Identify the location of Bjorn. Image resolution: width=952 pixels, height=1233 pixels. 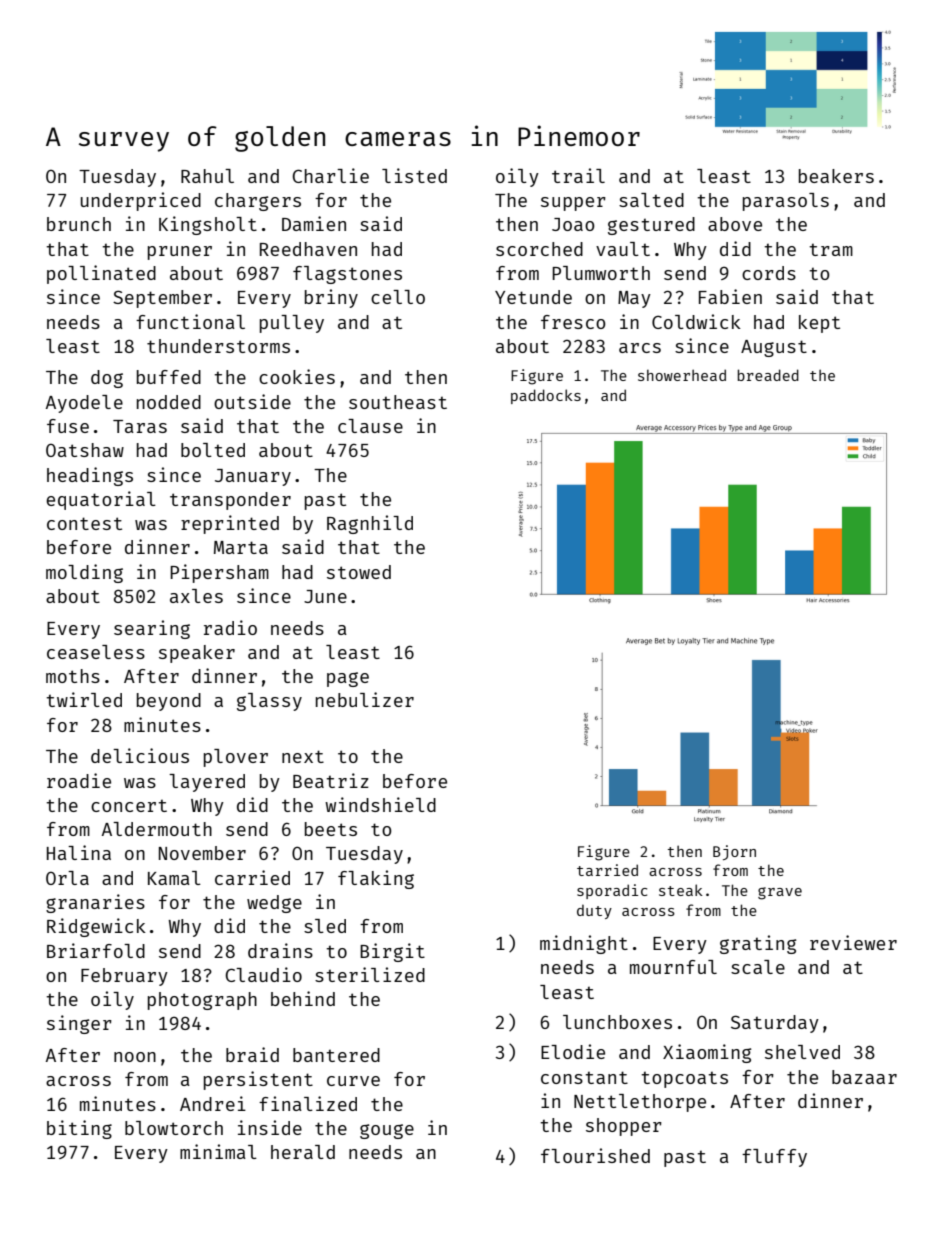
(734, 852).
